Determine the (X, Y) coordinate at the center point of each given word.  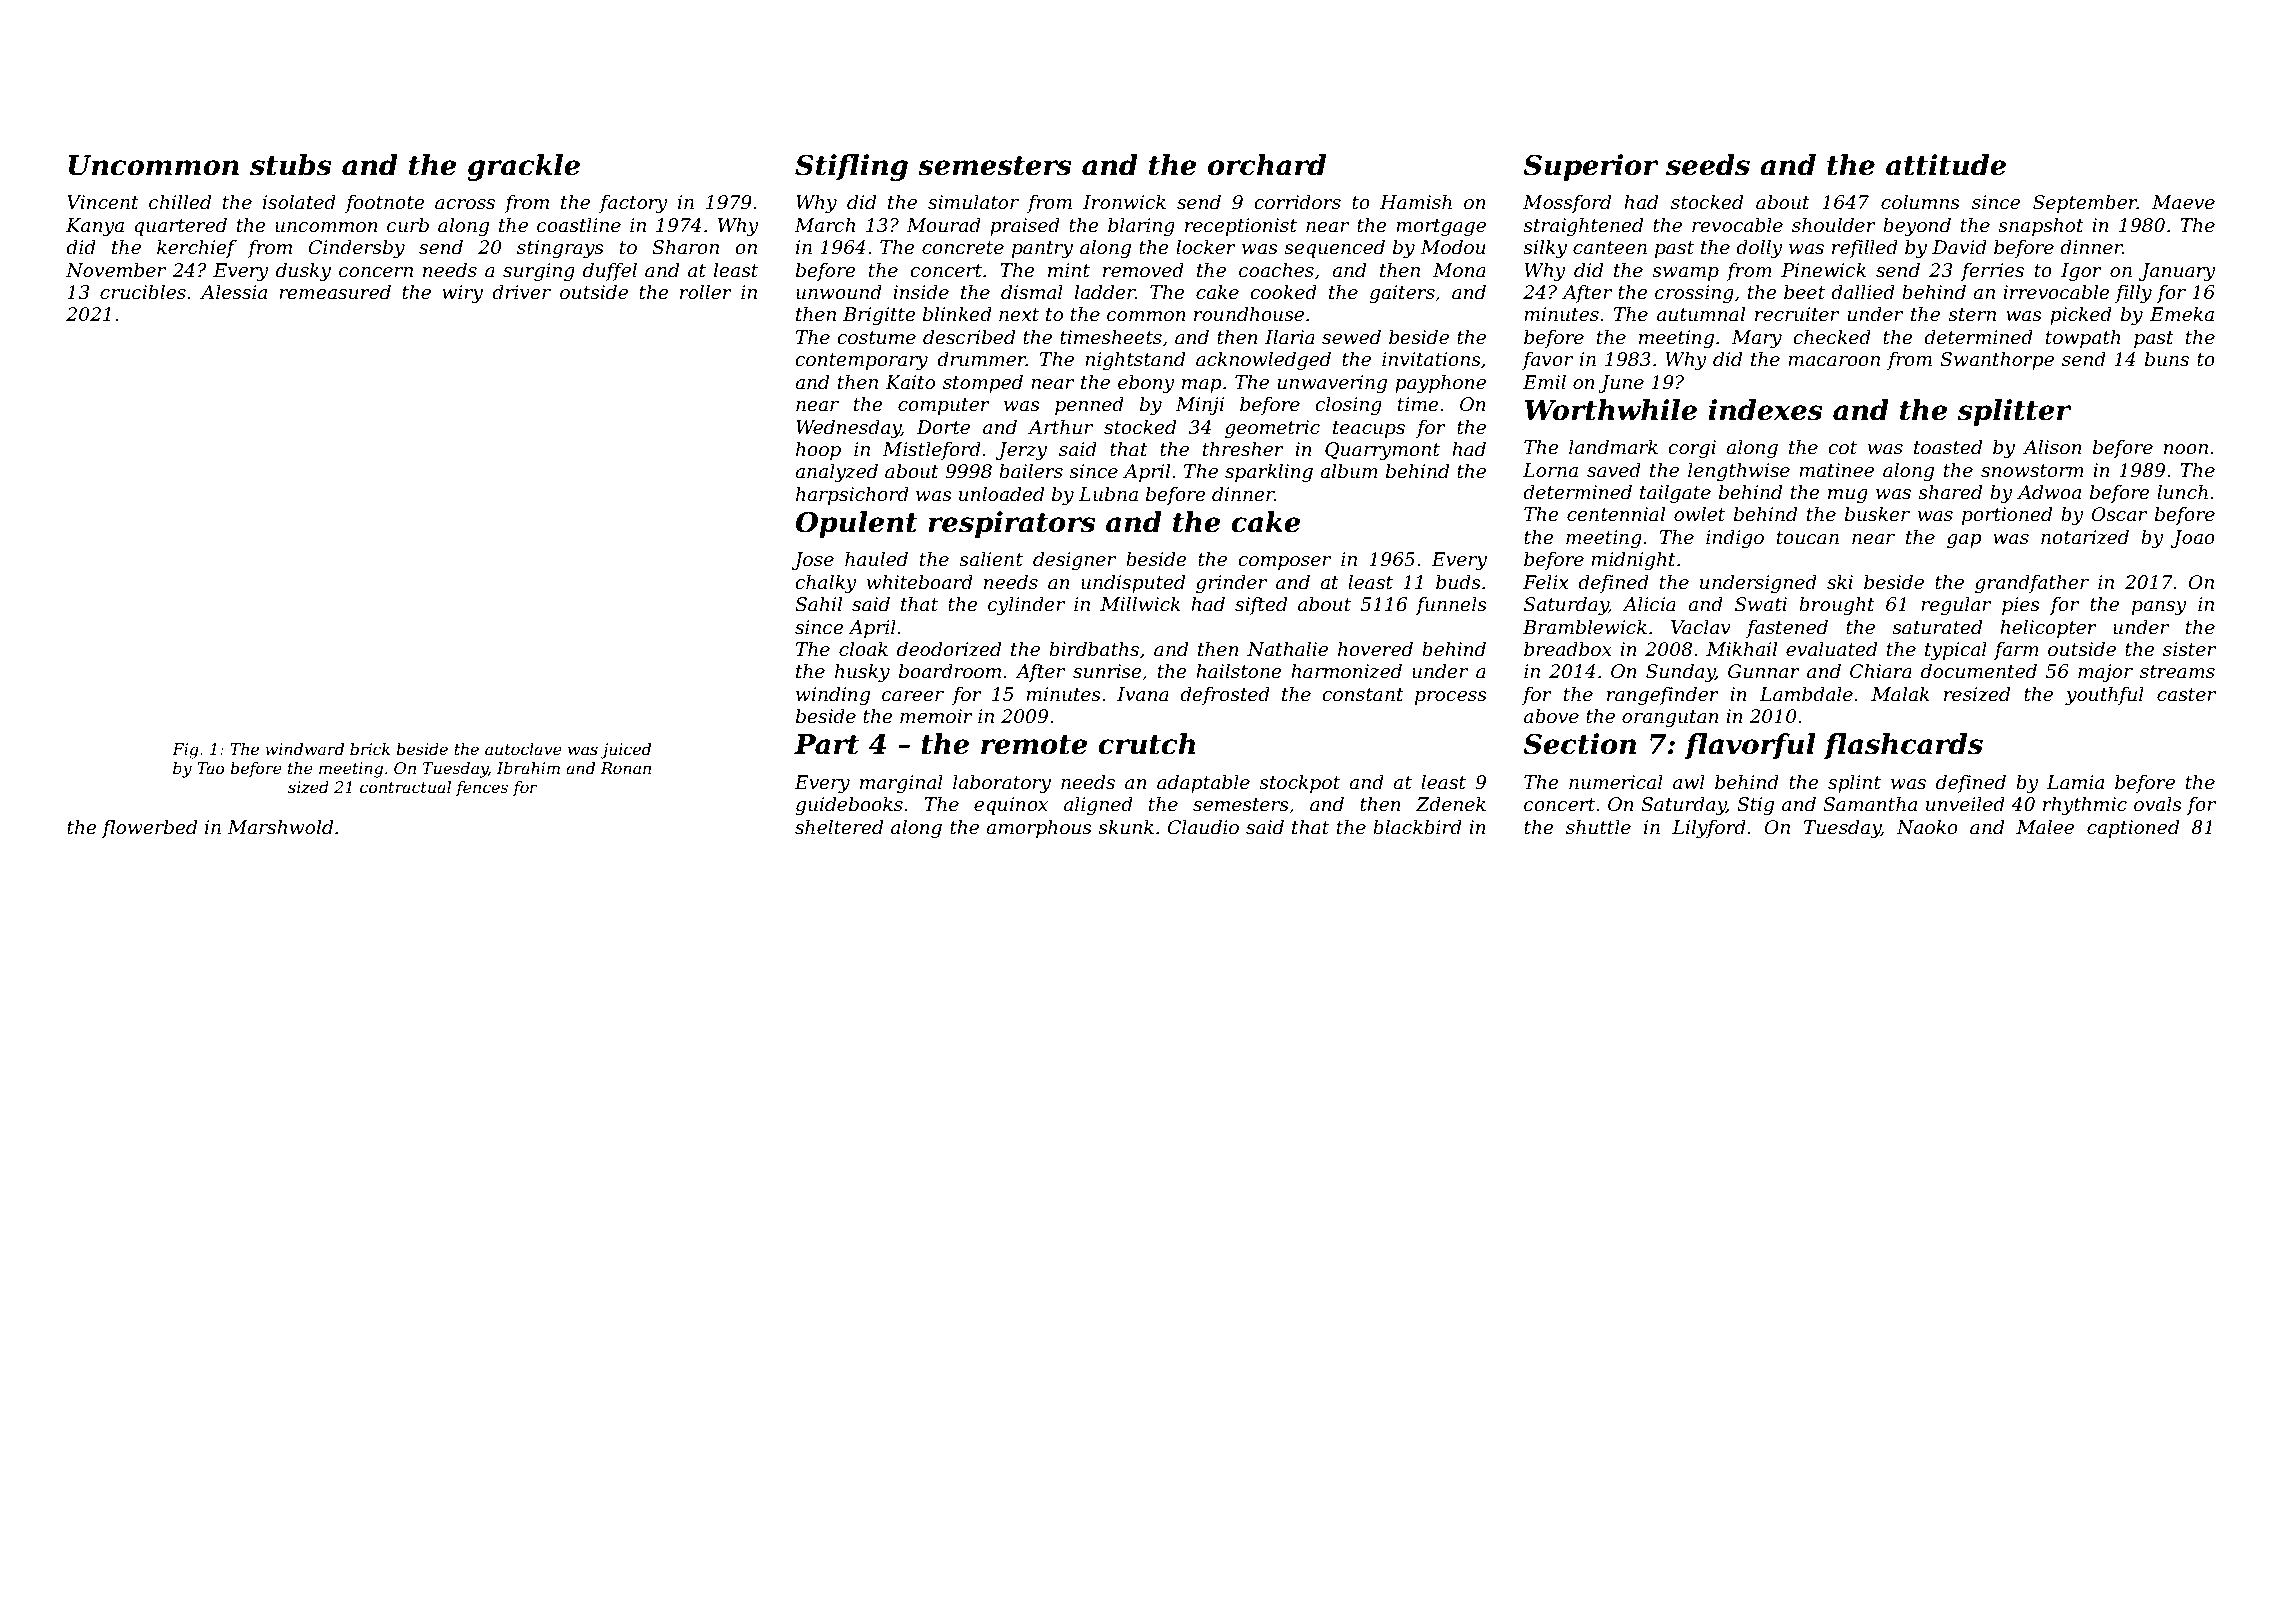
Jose (813, 561)
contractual (405, 787)
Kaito (910, 382)
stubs (291, 165)
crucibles (143, 292)
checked (1832, 337)
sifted (1261, 606)
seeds (1708, 165)
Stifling (851, 167)
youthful (2104, 696)
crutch (1146, 744)
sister (2189, 649)
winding (833, 696)
